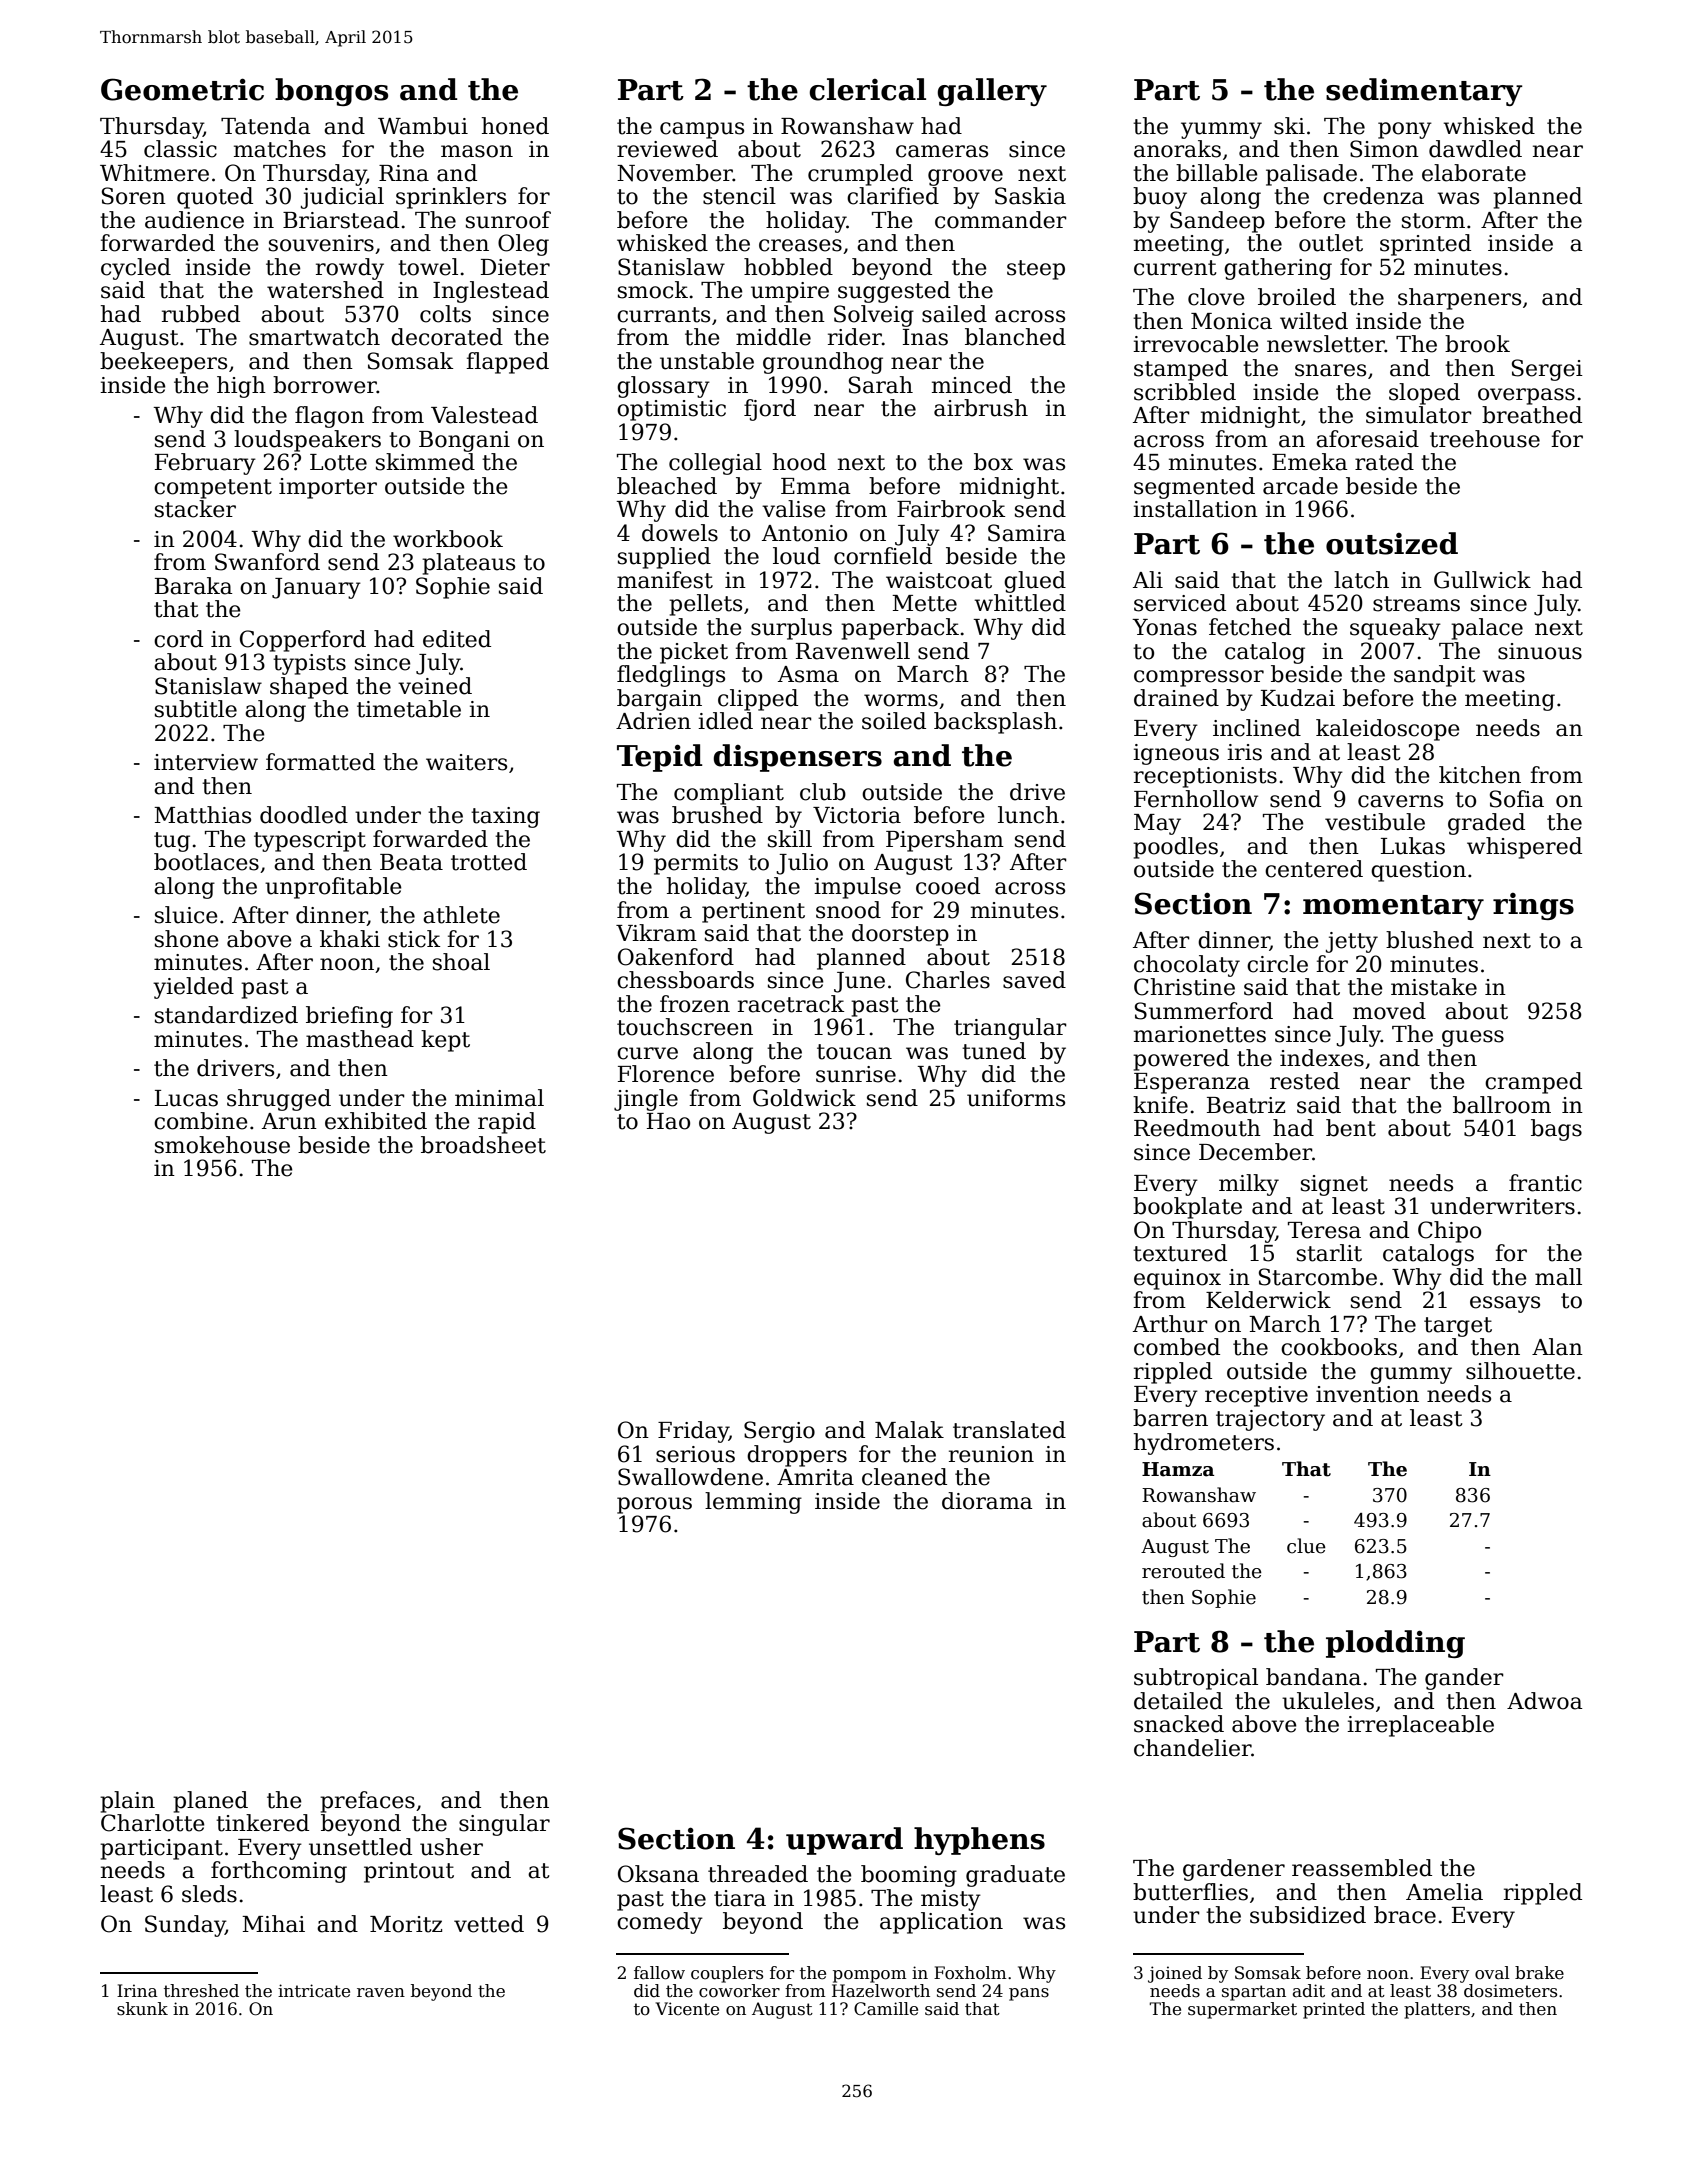  What do you see at coordinates (1362, 1868) in the document?
I see `reassembled` at bounding box center [1362, 1868].
